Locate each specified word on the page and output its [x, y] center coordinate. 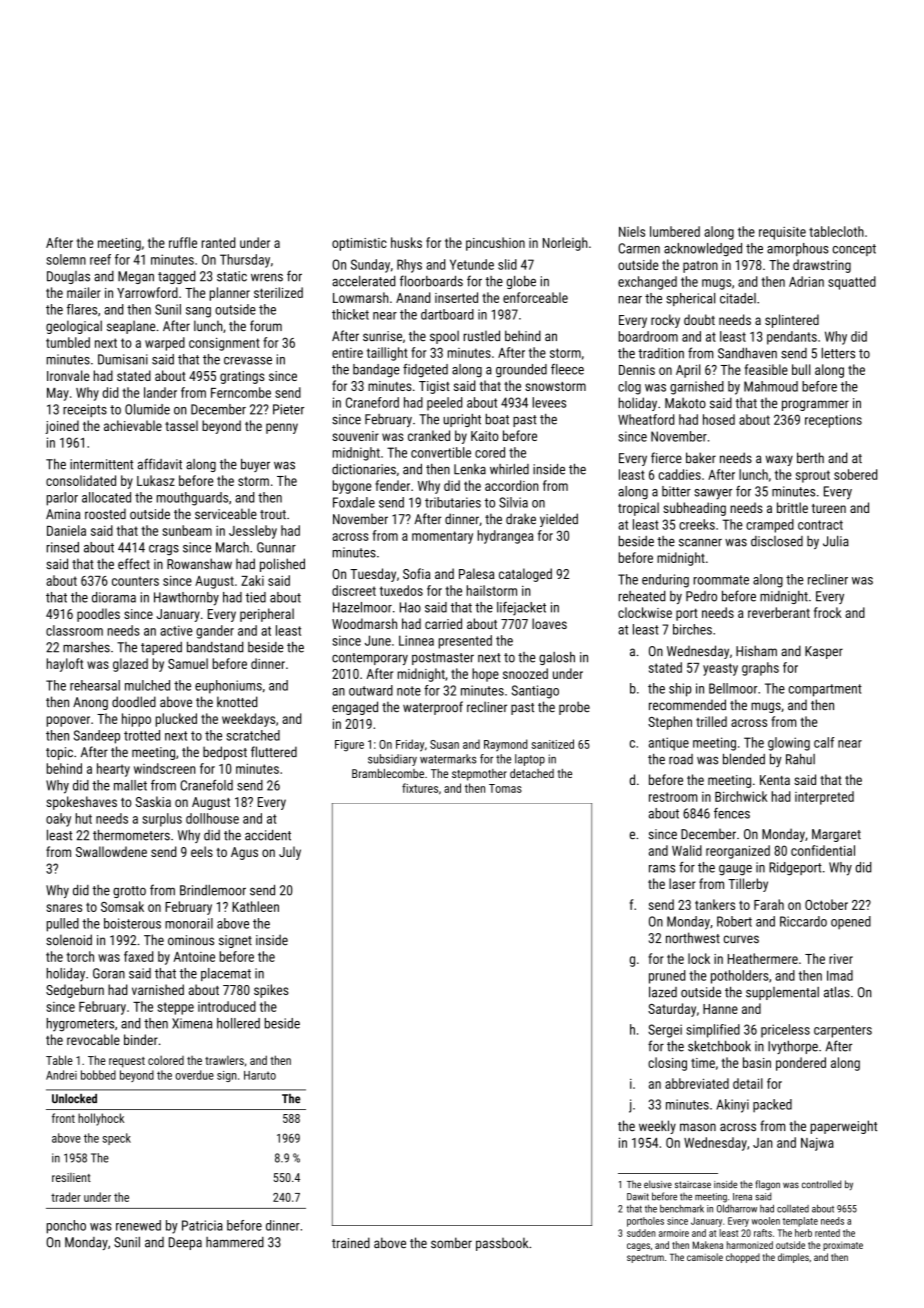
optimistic [359, 244]
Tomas [505, 788]
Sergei [665, 1031]
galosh [557, 658]
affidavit [160, 464]
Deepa [185, 1243]
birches [692, 629]
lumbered [675, 231]
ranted [218, 242]
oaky [58, 820]
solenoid [69, 939]
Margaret [836, 835]
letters [838, 353]
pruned [667, 977]
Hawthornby [186, 599]
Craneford [372, 402]
